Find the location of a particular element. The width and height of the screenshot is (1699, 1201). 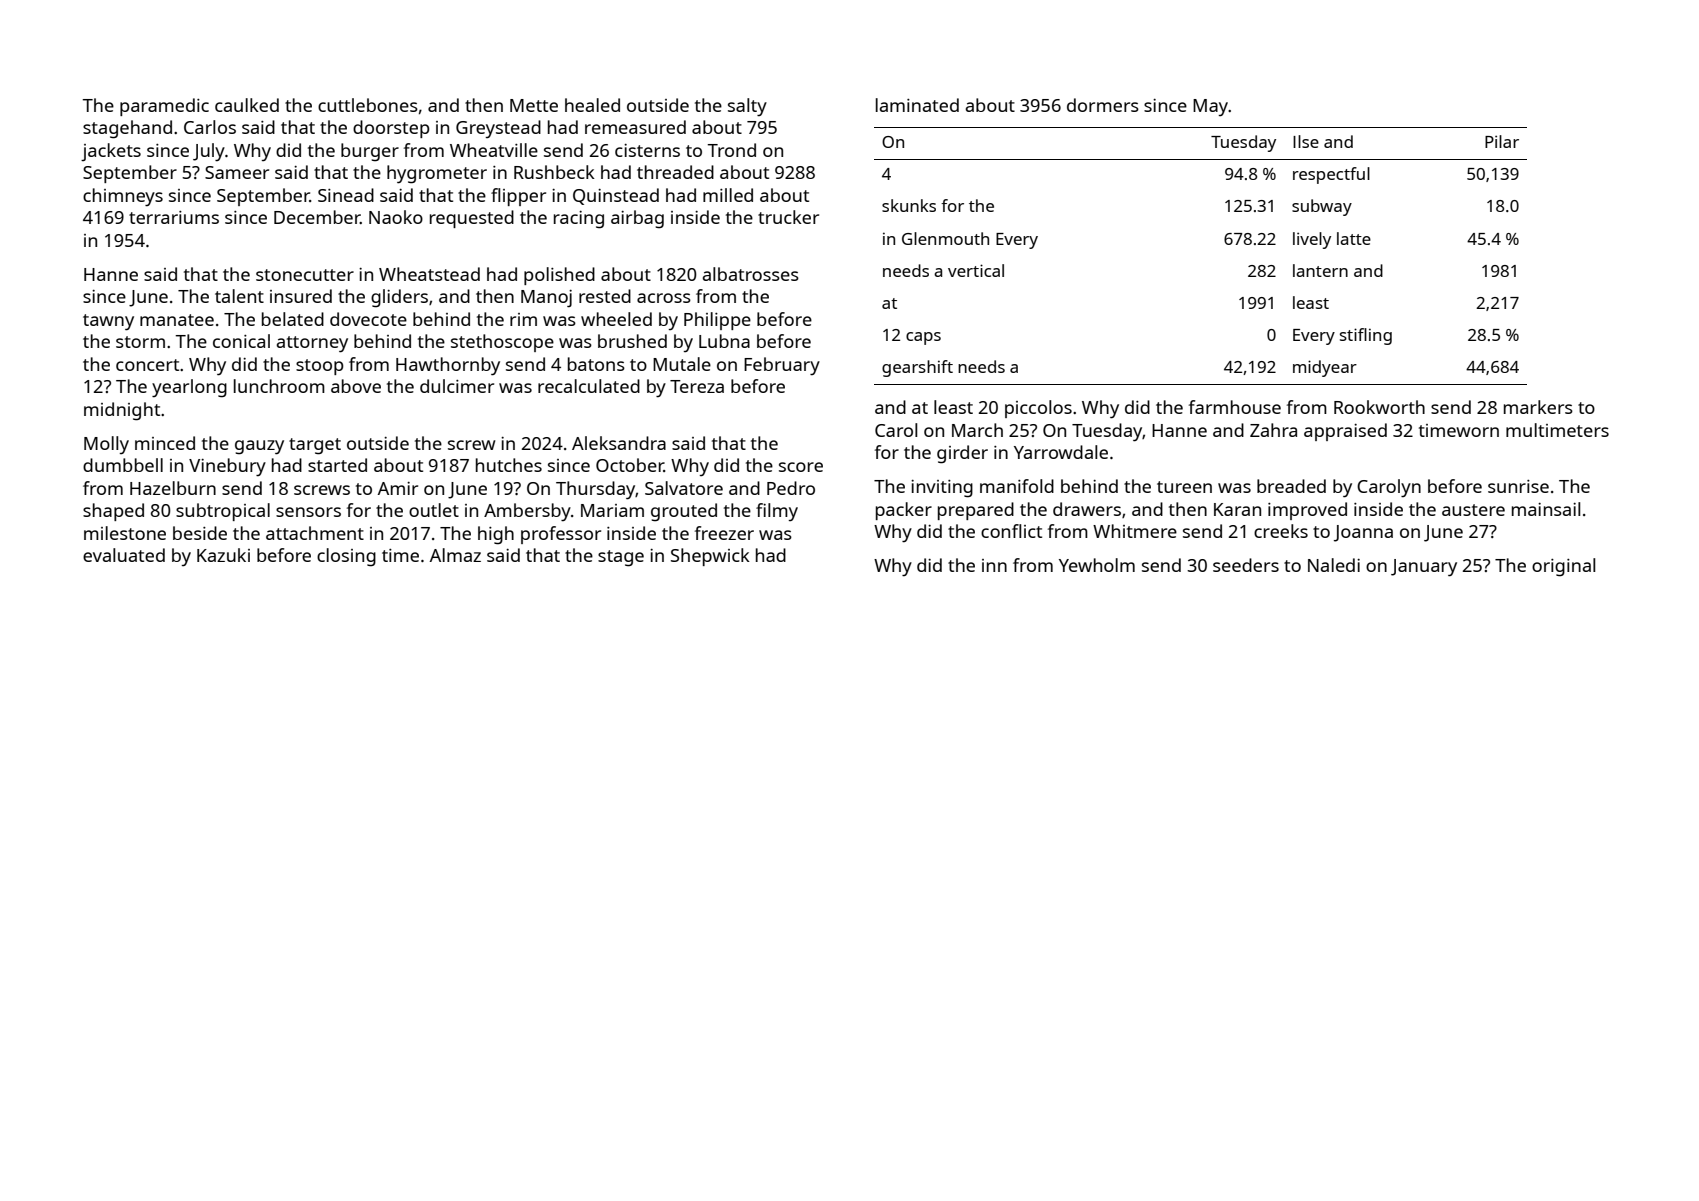

Mutale is located at coordinates (682, 364).
